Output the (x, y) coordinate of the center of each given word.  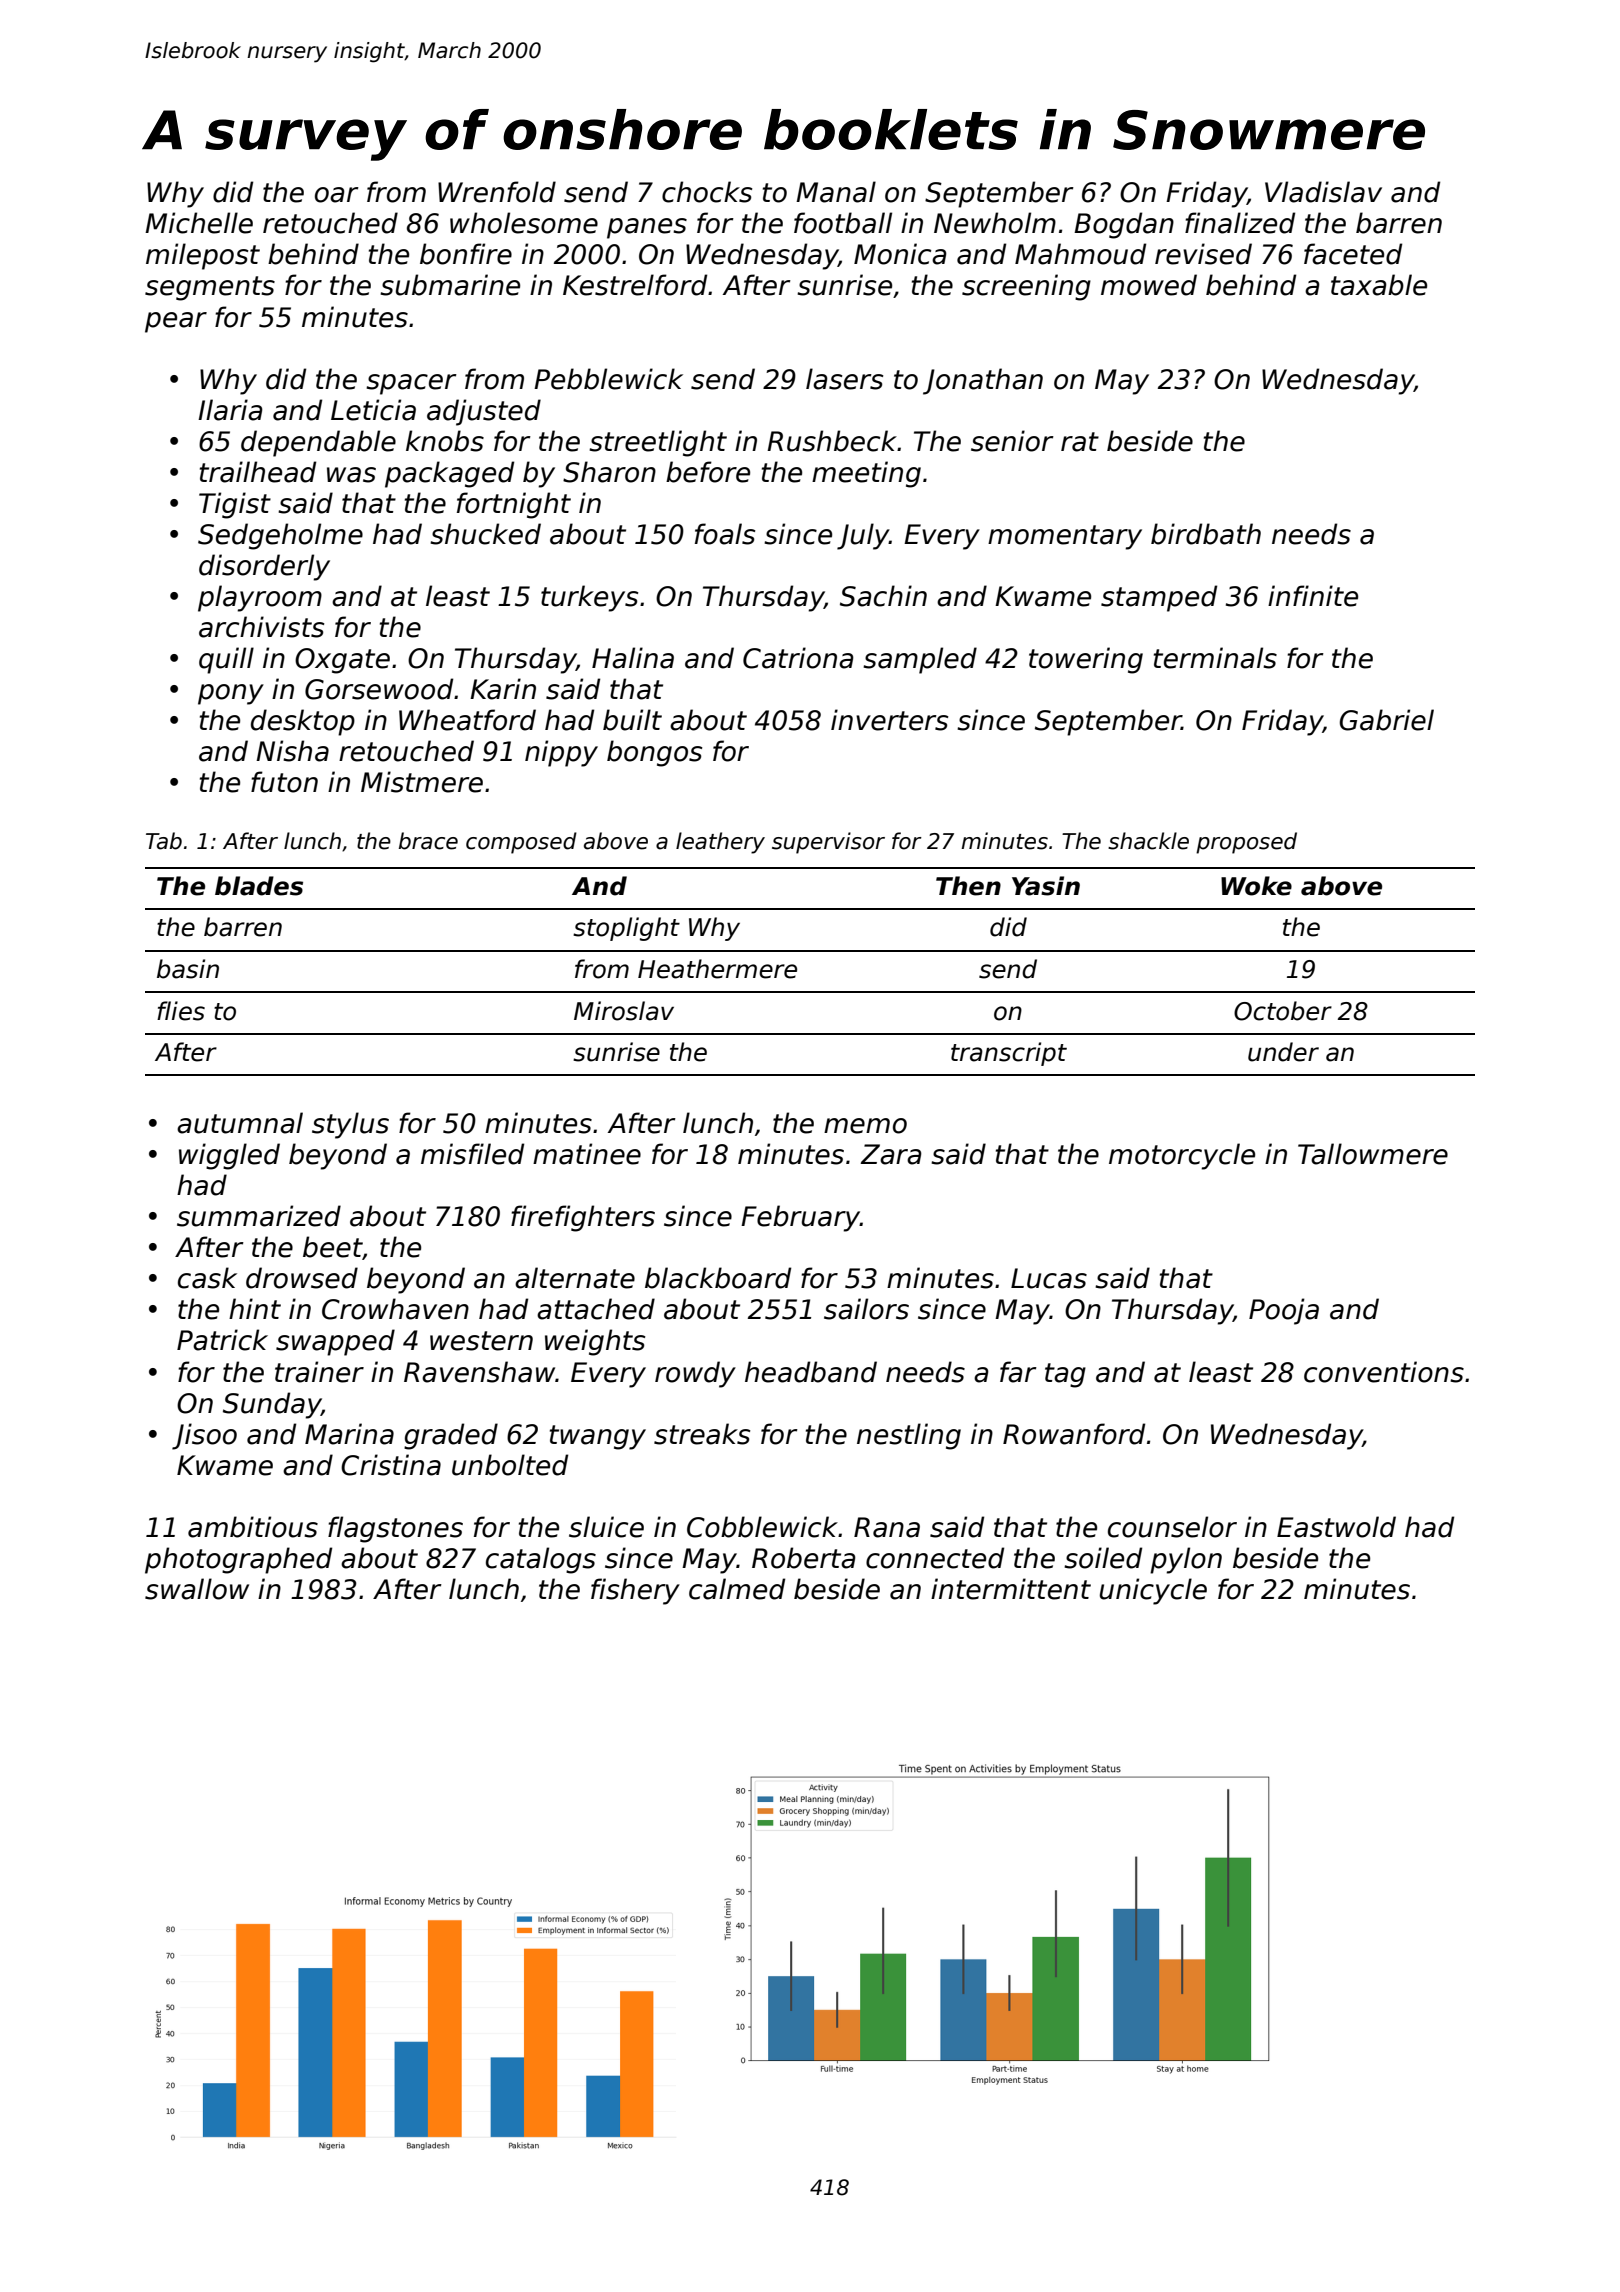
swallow (197, 1589)
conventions (1384, 1372)
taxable (1379, 285)
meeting (866, 474)
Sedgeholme (280, 536)
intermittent (1011, 1589)
